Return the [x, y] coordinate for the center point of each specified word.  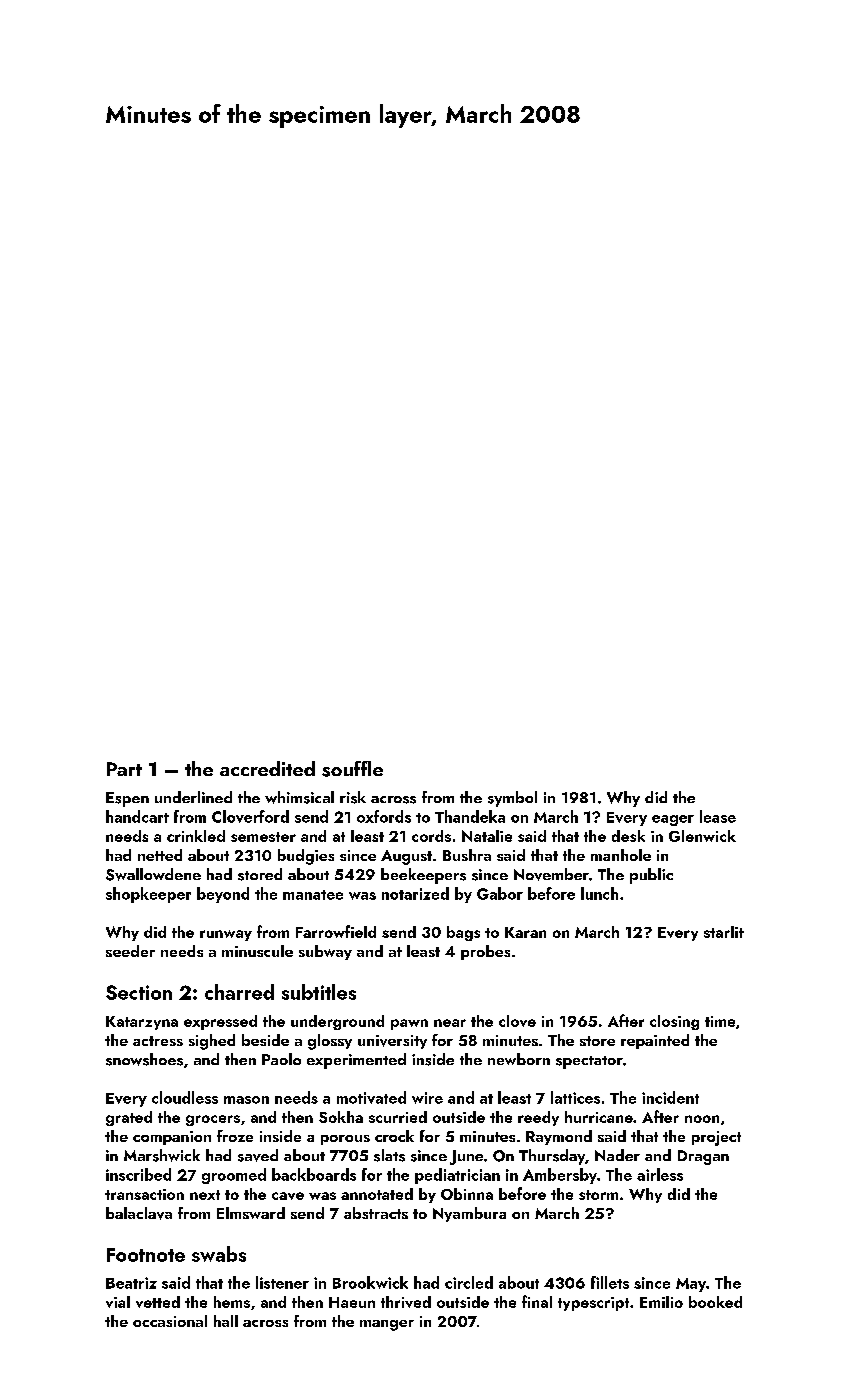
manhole [621, 855]
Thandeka [470, 816]
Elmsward [251, 1213]
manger [387, 1325]
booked [715, 1302]
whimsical [299, 797]
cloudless [185, 1097]
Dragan [703, 1157]
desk [628, 836]
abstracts [376, 1213]
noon [702, 1119]
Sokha [341, 1117]
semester [263, 837]
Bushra [467, 855]
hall [226, 1321]
